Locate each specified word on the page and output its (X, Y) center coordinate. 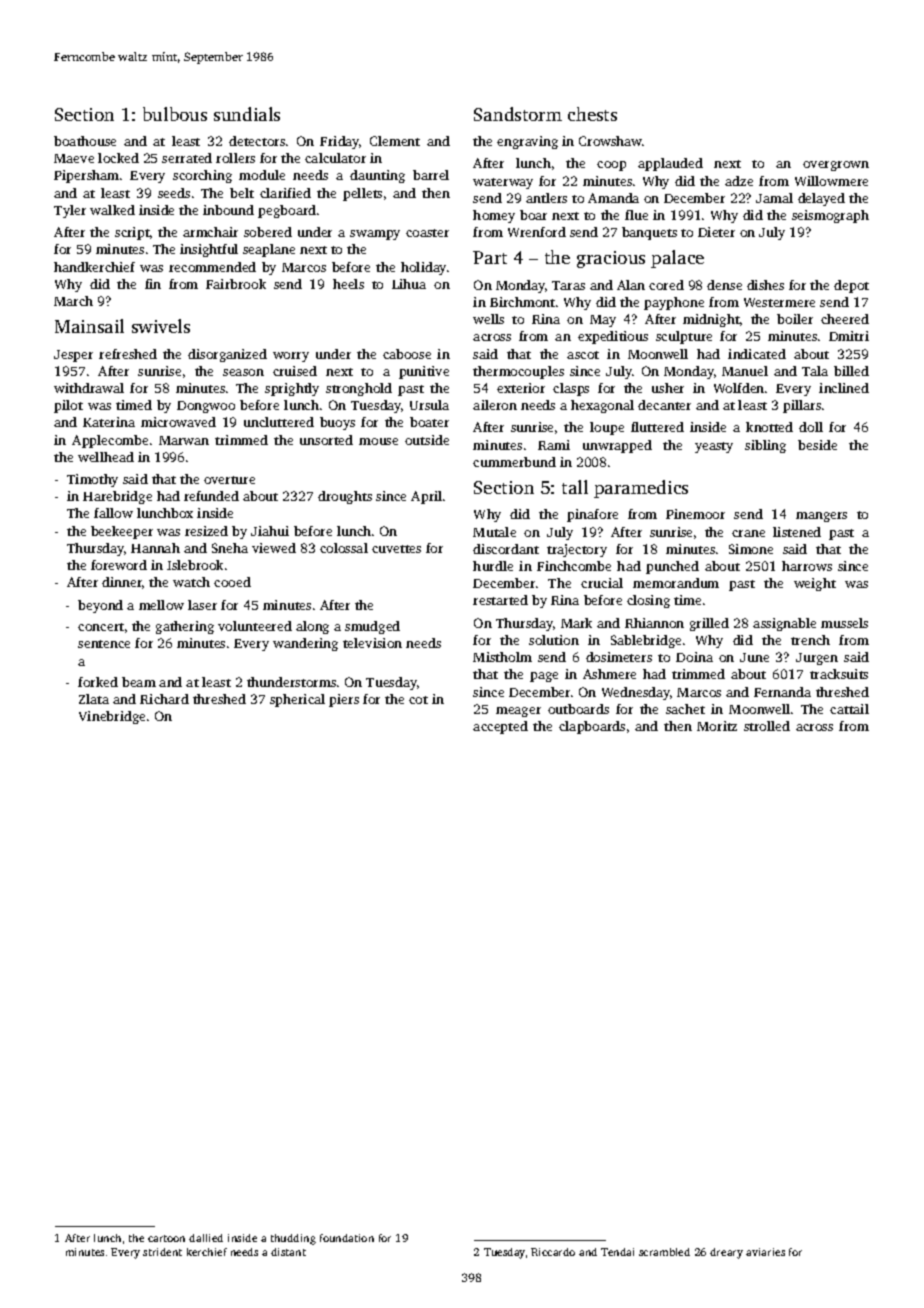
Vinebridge (112, 717)
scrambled (664, 1252)
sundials (247, 114)
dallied (206, 1238)
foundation (347, 1238)
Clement (395, 141)
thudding (293, 1239)
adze (739, 181)
